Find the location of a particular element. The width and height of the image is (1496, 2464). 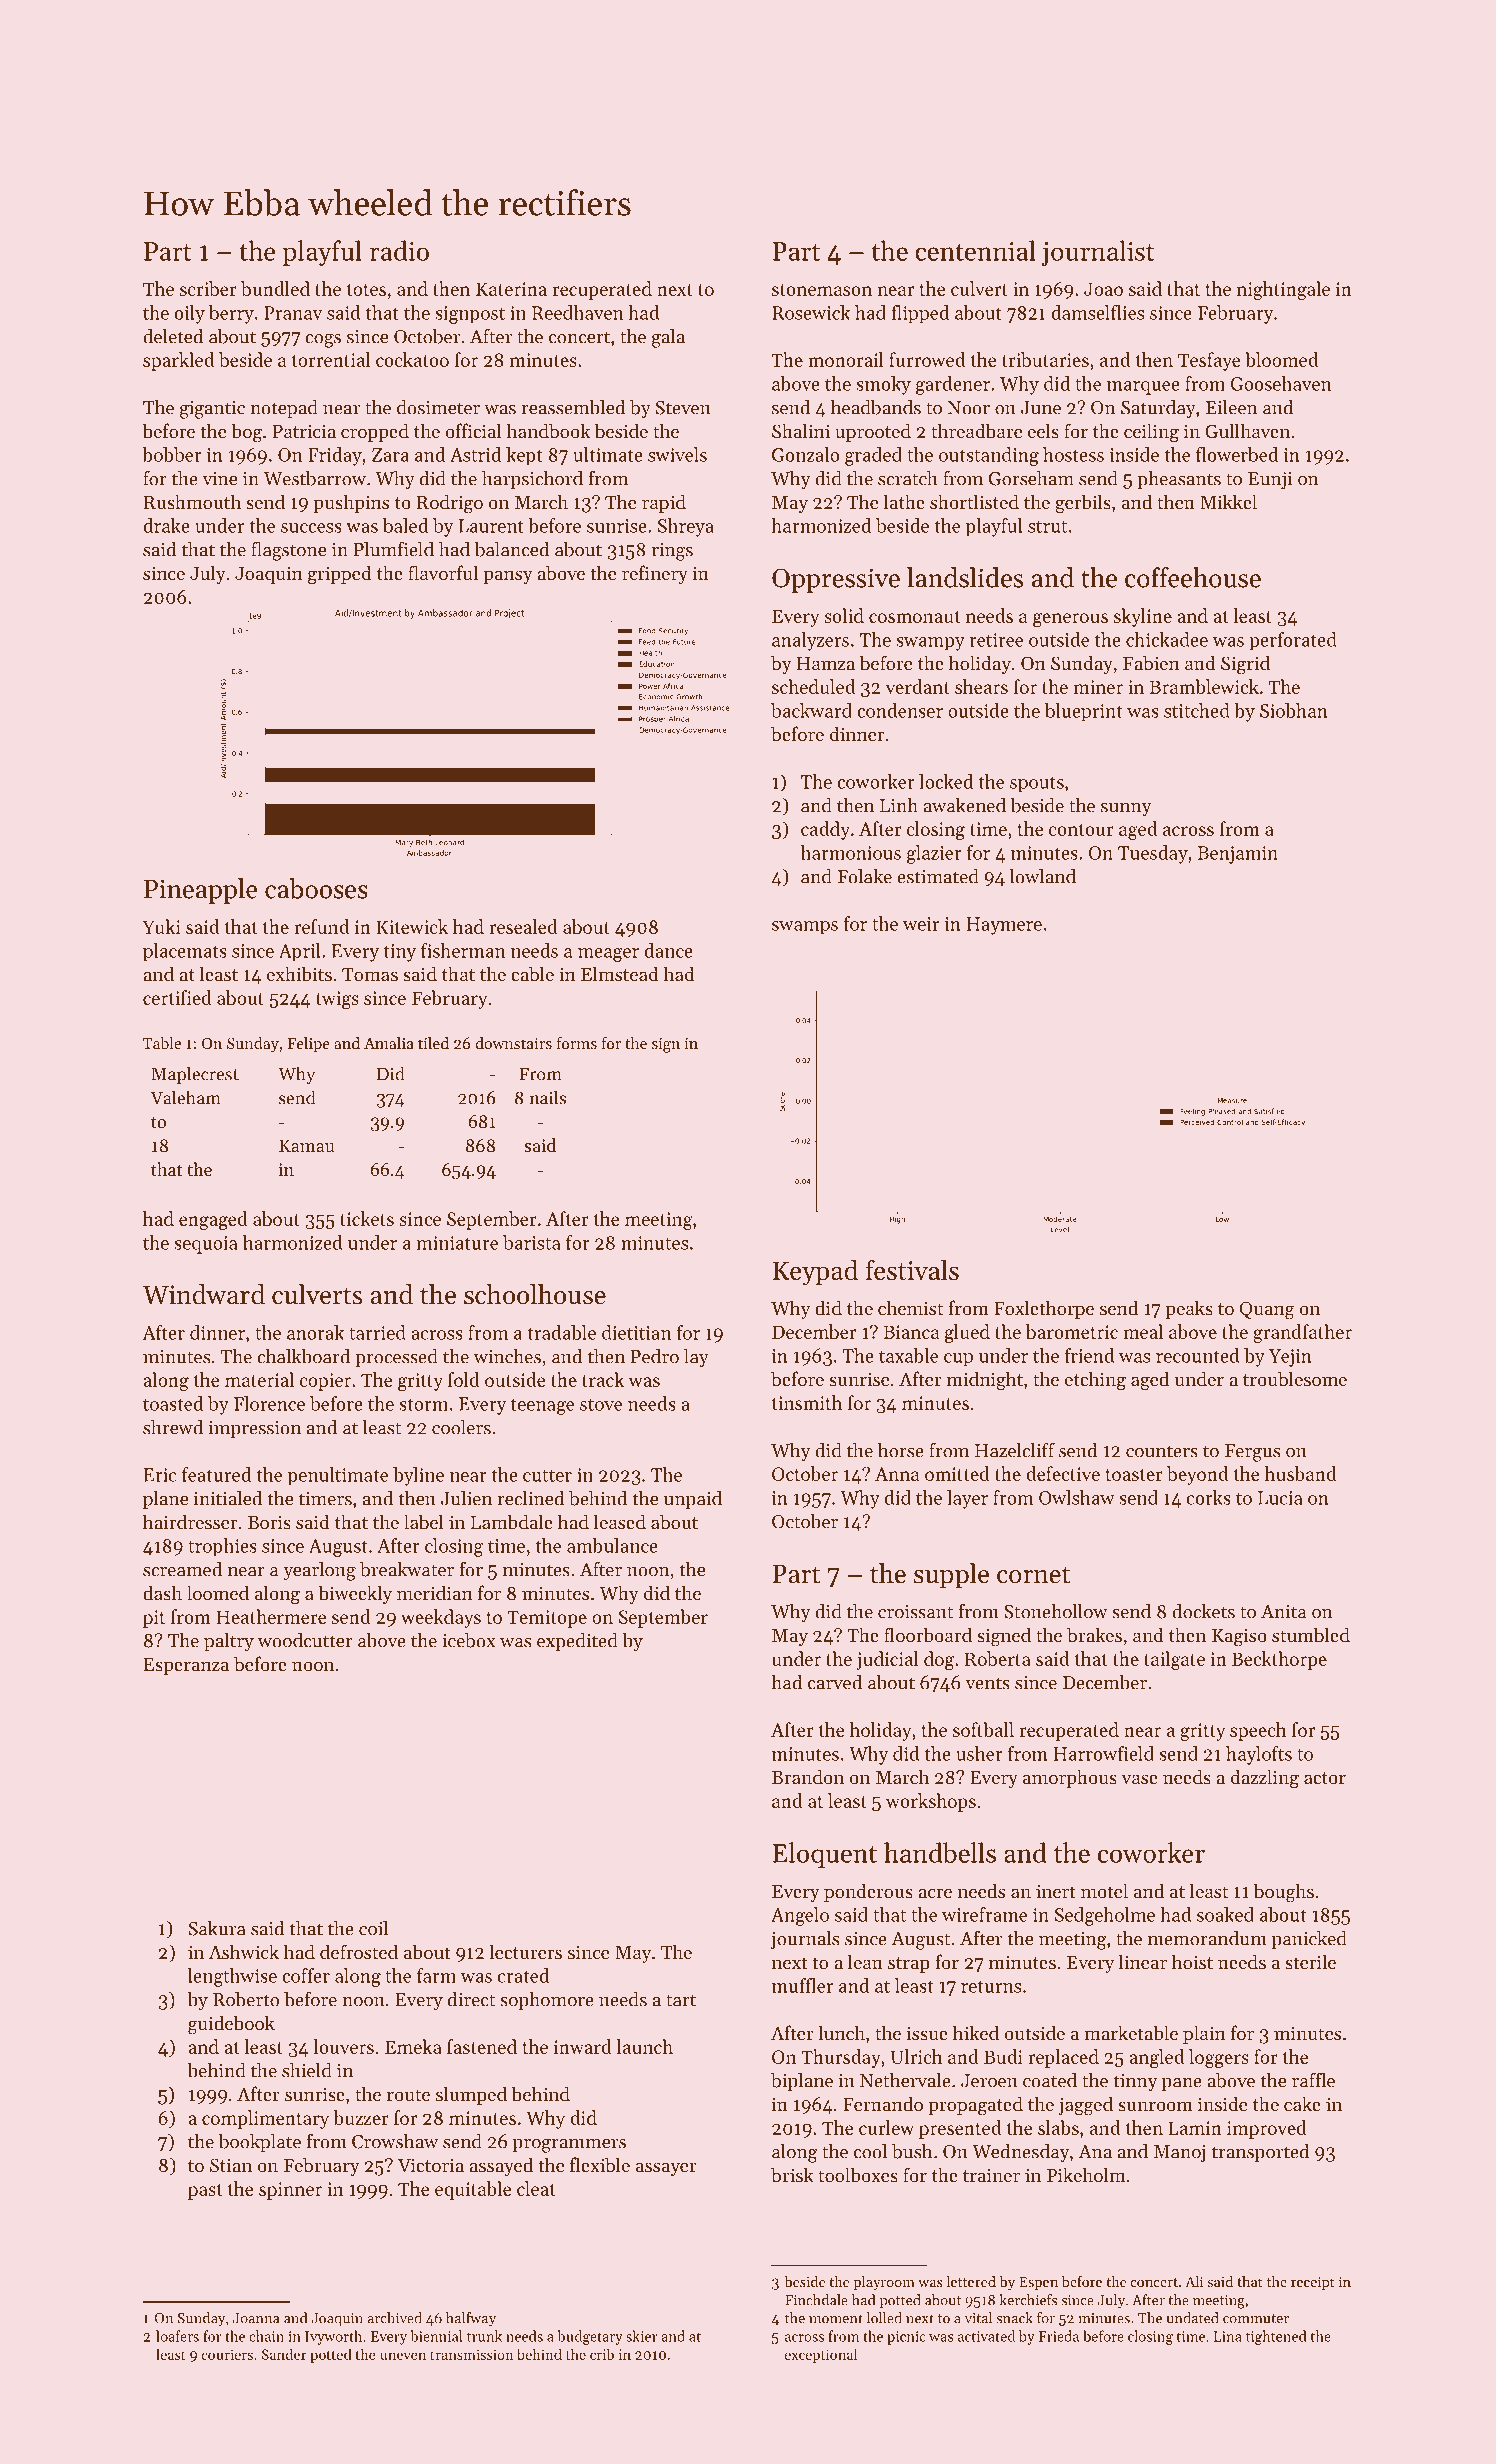

skier is located at coordinates (641, 2336).
